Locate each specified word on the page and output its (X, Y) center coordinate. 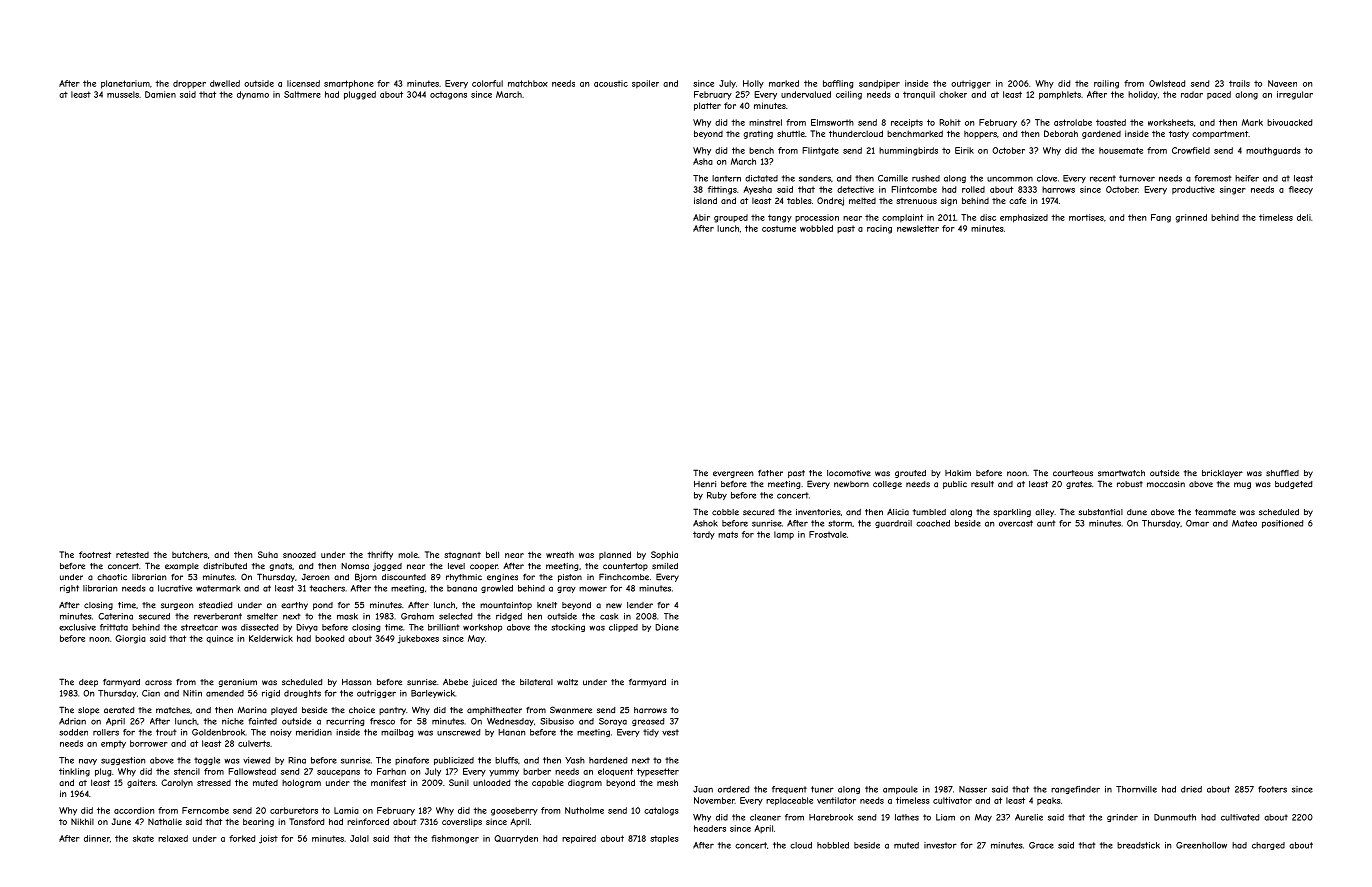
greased (648, 722)
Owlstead (1167, 83)
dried (1191, 789)
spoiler (645, 84)
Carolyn (177, 783)
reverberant (218, 616)
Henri (705, 484)
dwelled (225, 83)
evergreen (733, 474)
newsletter (918, 228)
